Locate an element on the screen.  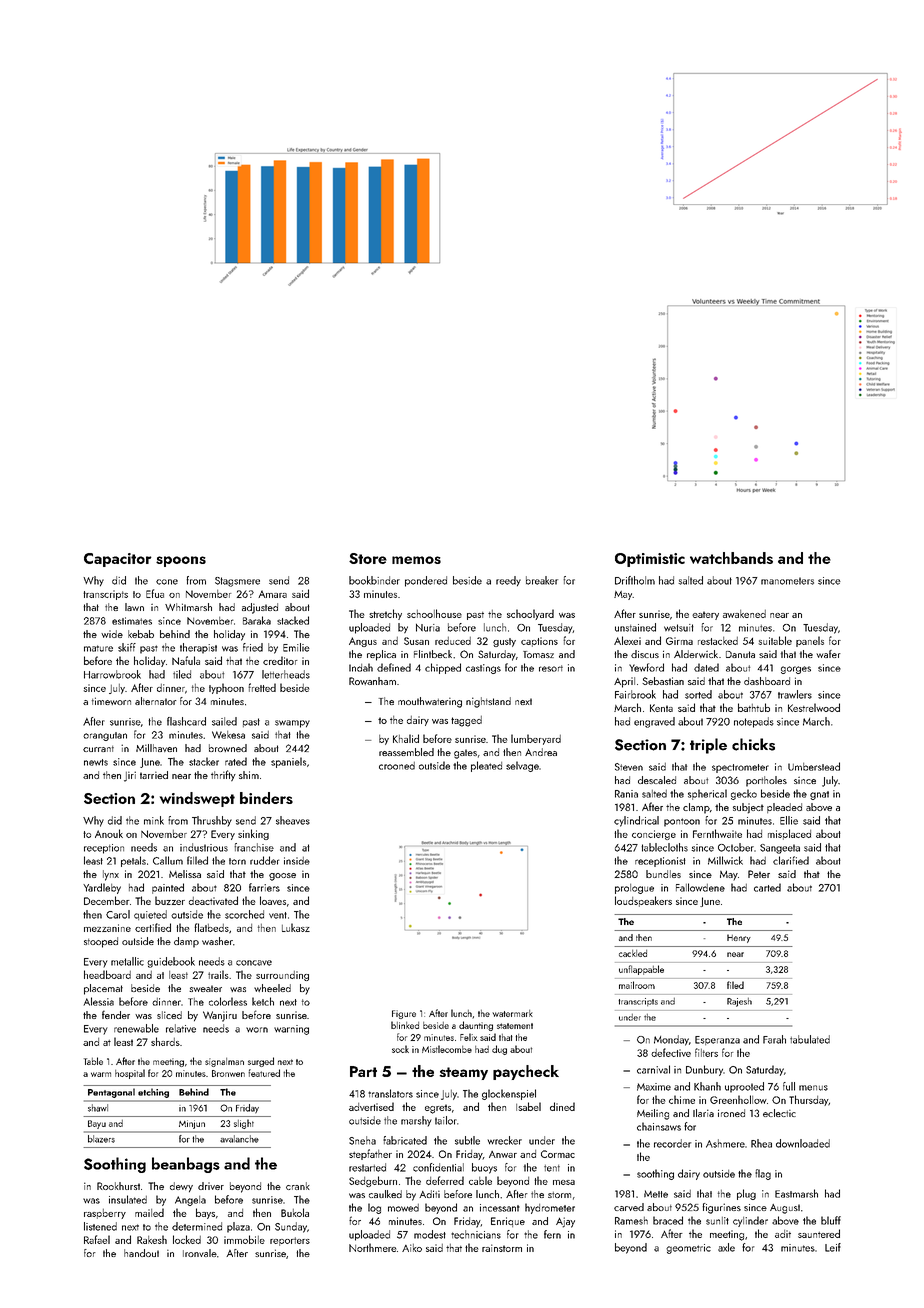
glockenspiel is located at coordinates (509, 1094).
